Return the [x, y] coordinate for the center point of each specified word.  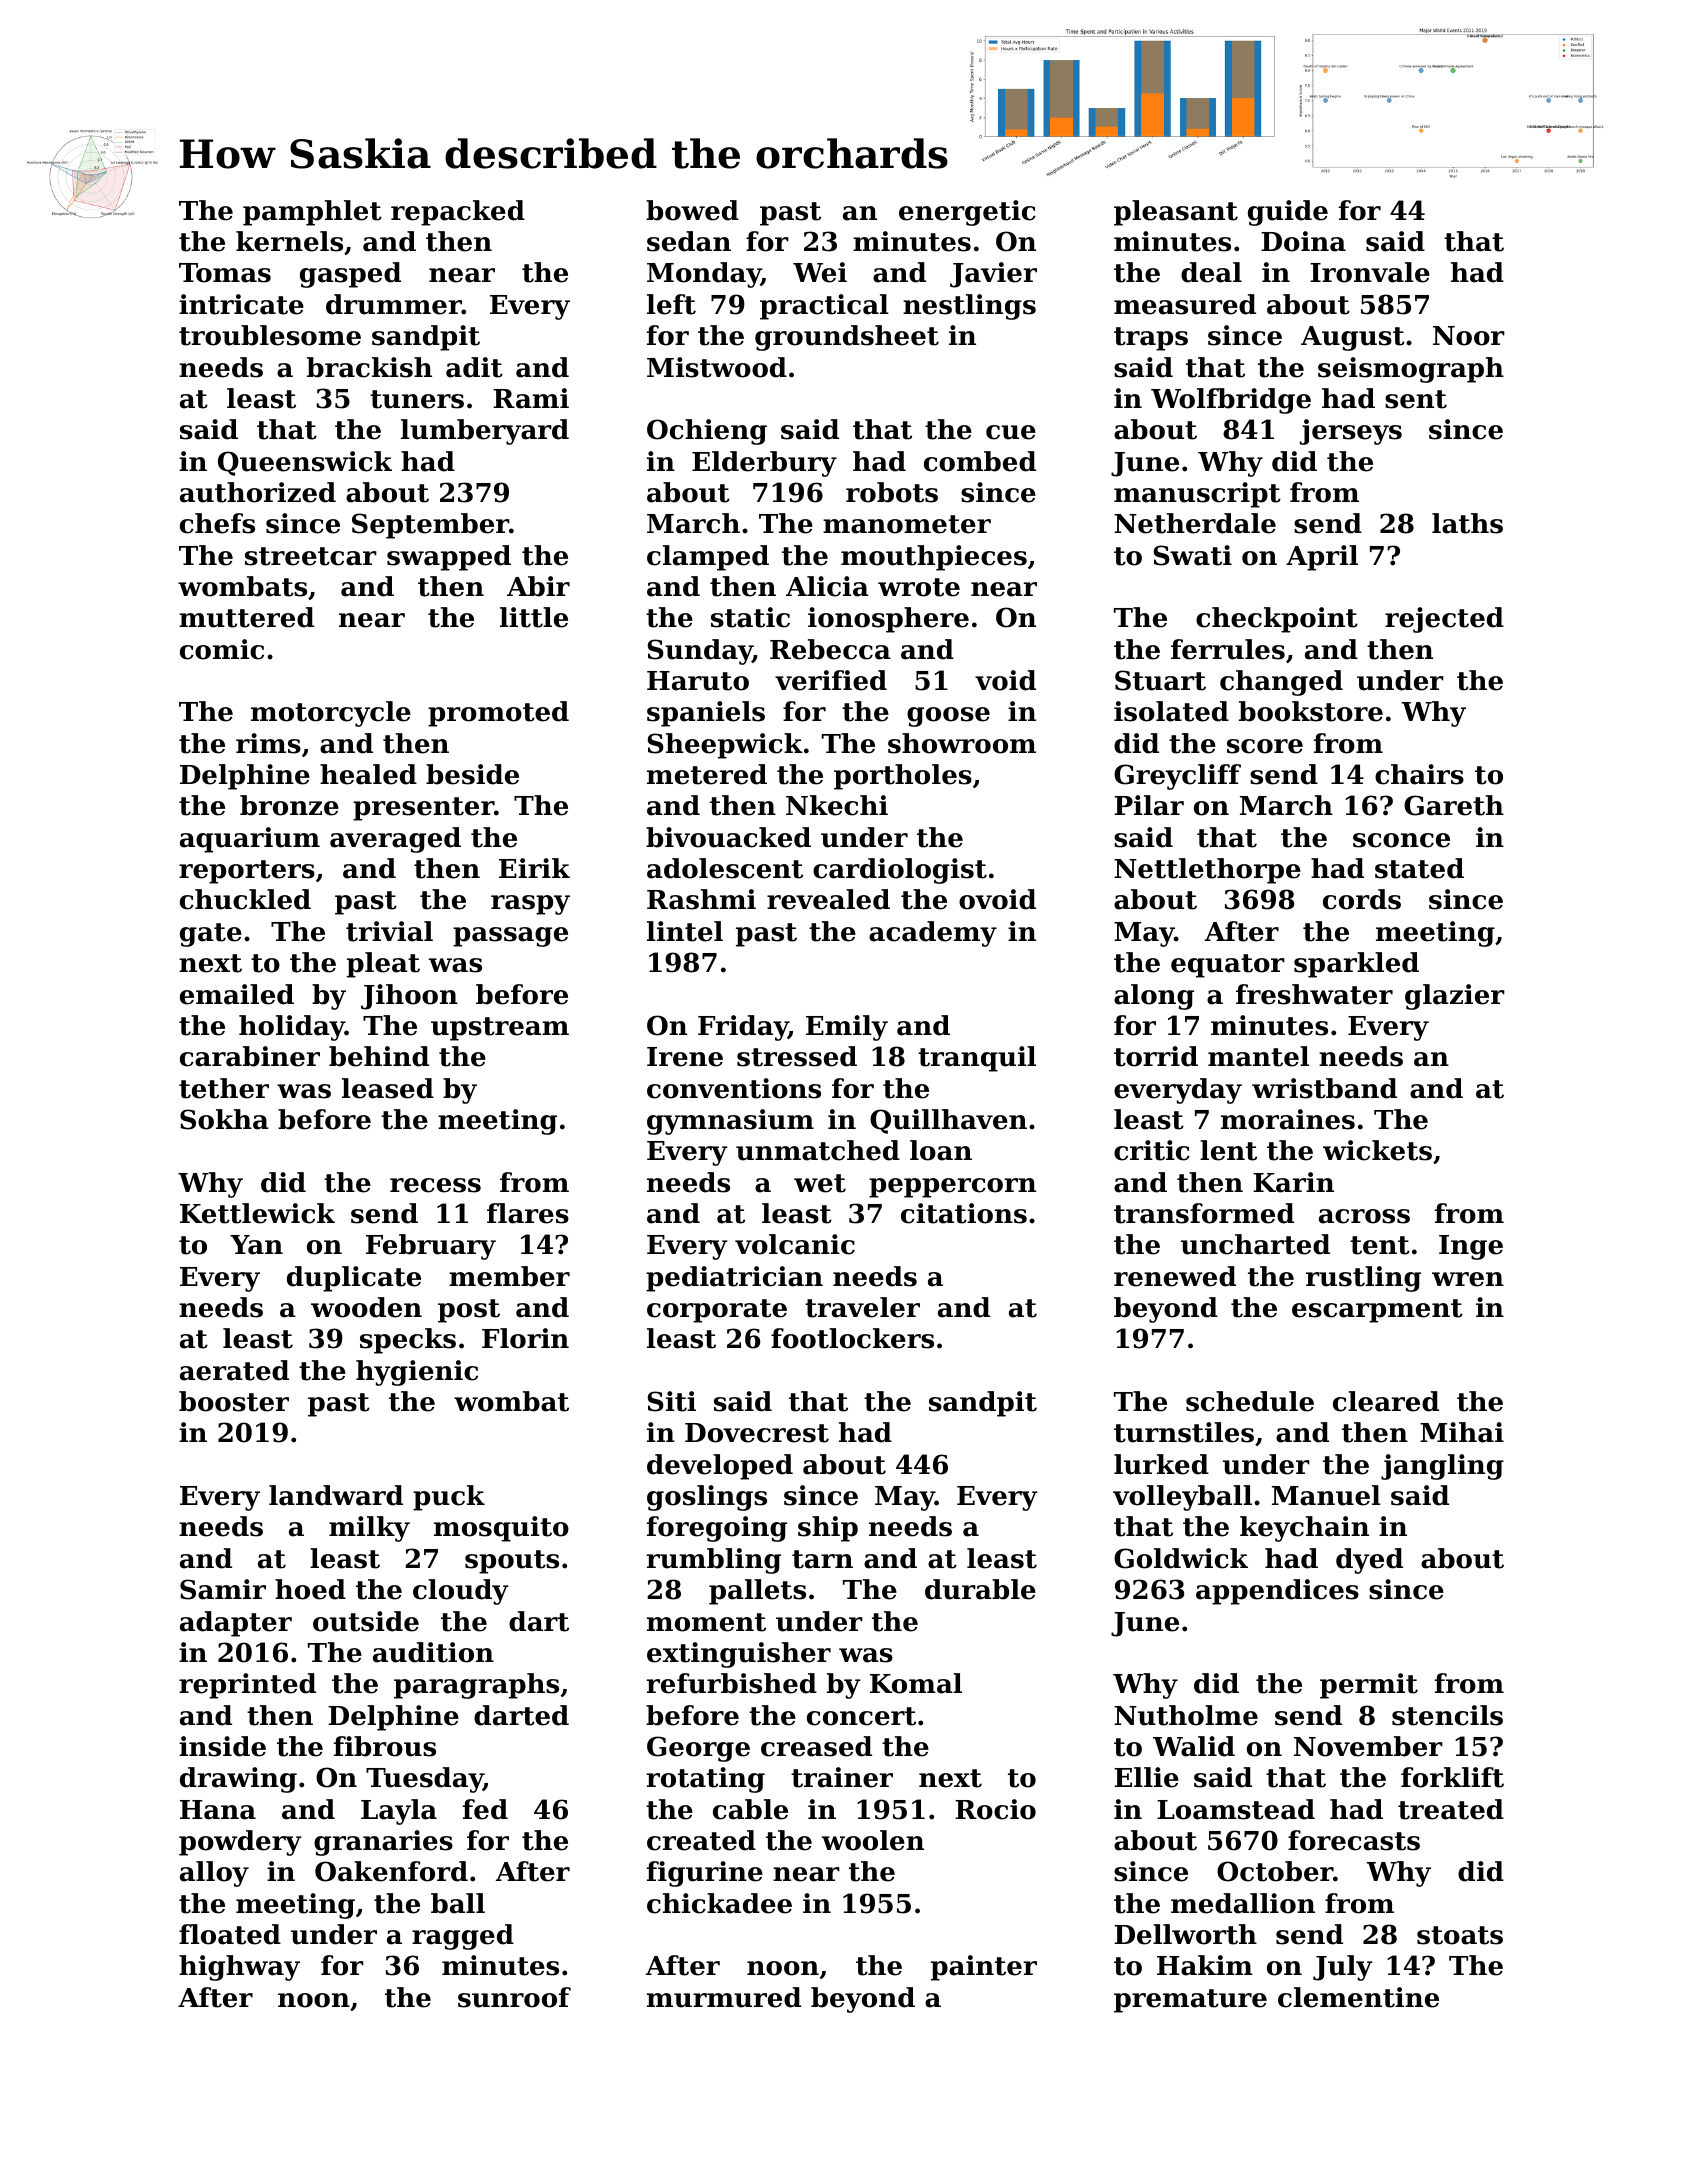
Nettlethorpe [1207, 871]
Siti [672, 1401]
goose [948, 717]
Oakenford [391, 1871]
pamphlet [312, 213]
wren [1468, 1279]
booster [234, 1401]
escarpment [1377, 1311]
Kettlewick [257, 1213]
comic [222, 649]
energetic [967, 213]
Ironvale [1370, 272]
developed [720, 1467]
